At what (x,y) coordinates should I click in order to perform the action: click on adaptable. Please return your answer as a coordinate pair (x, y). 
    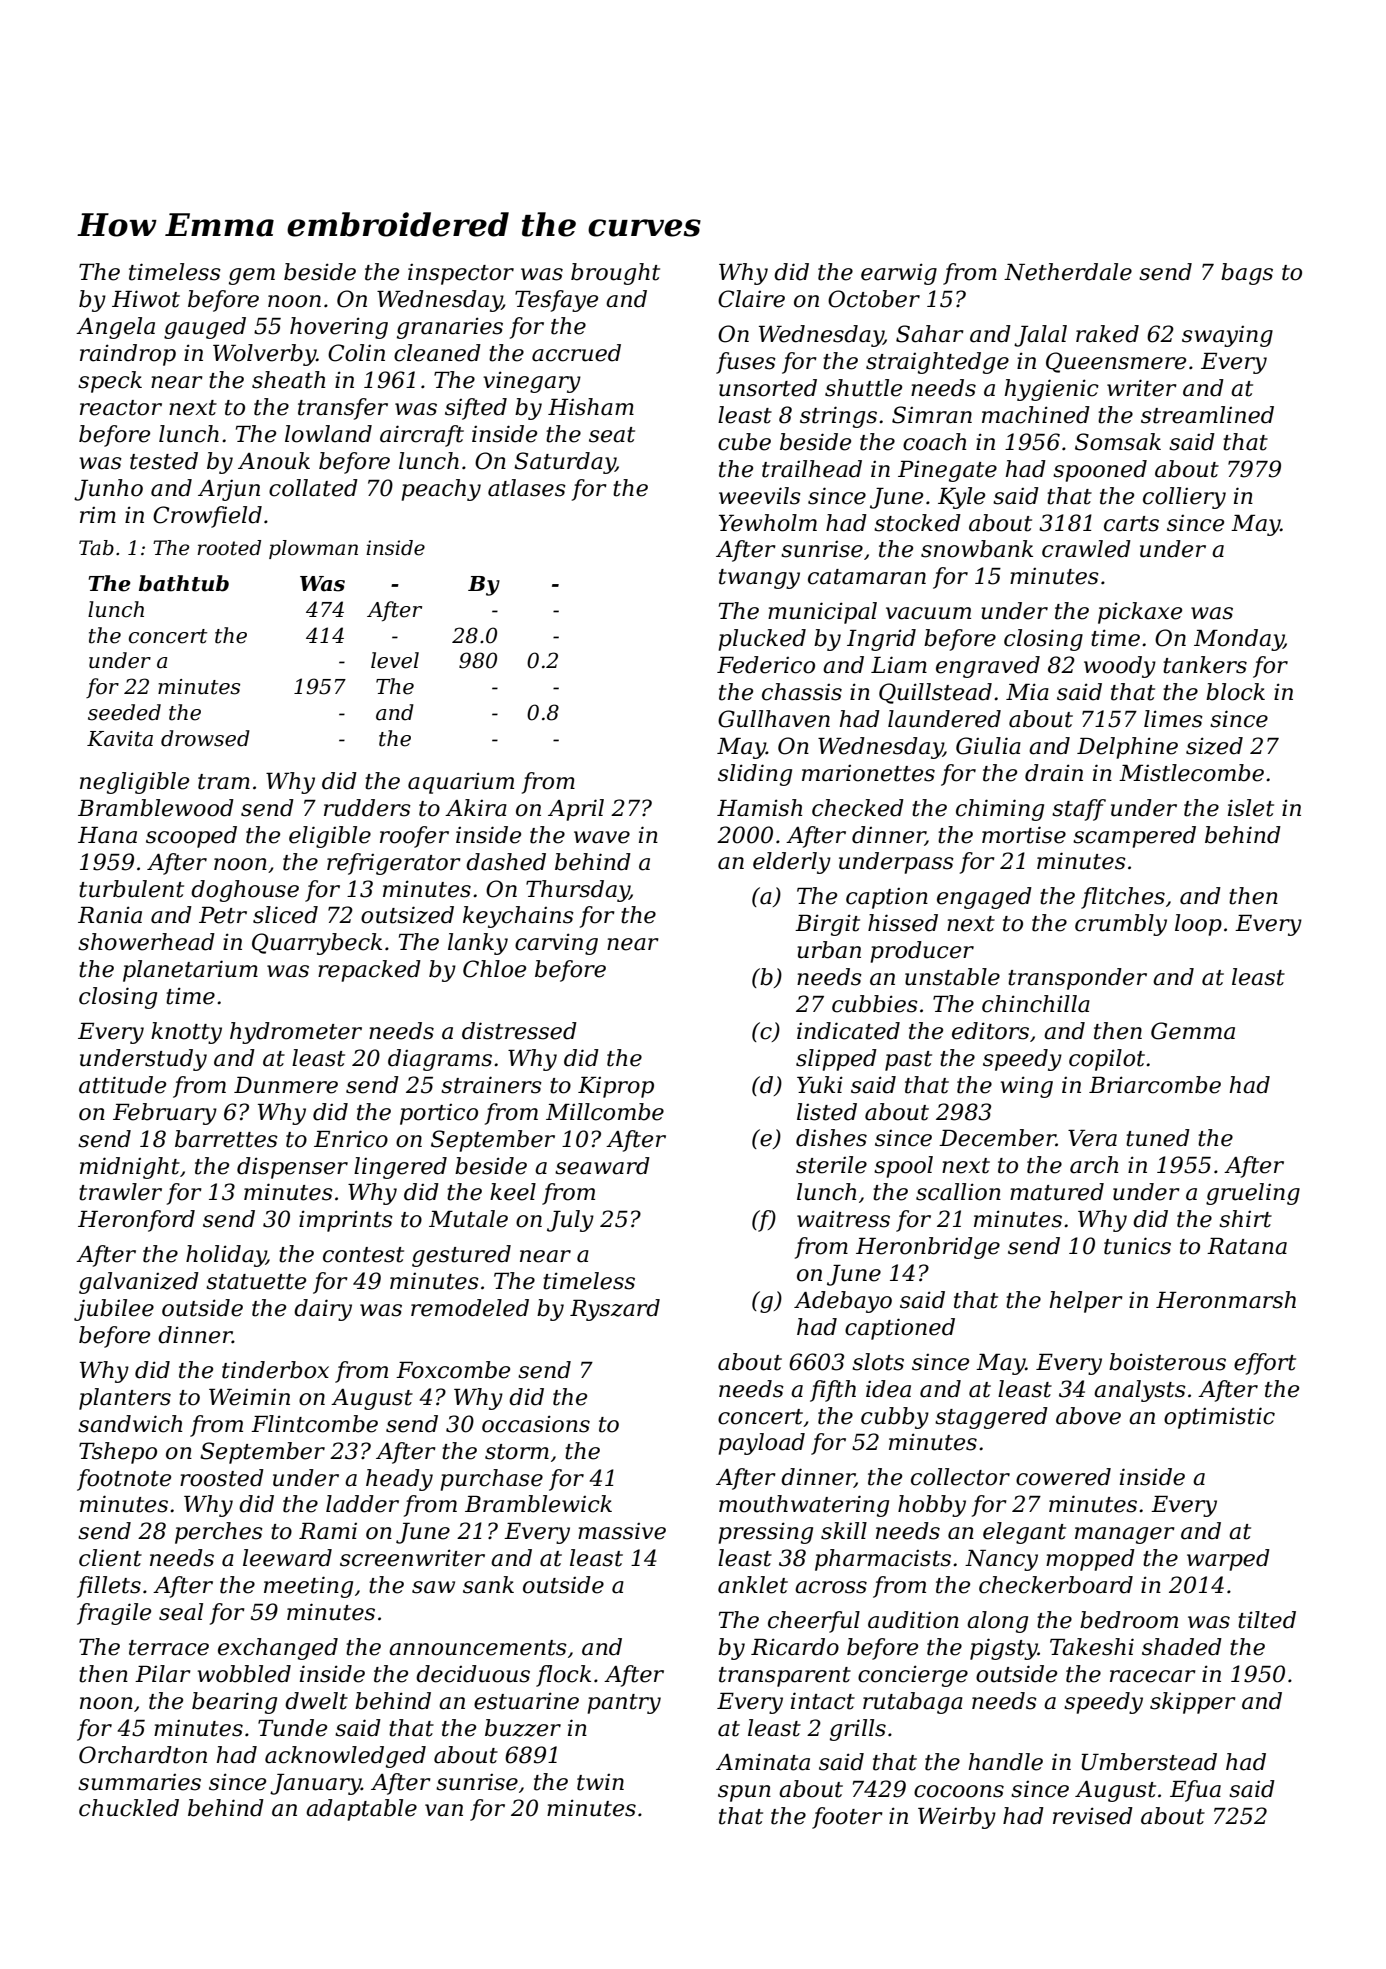
    Looking at the image, I should click on (361, 1810).
